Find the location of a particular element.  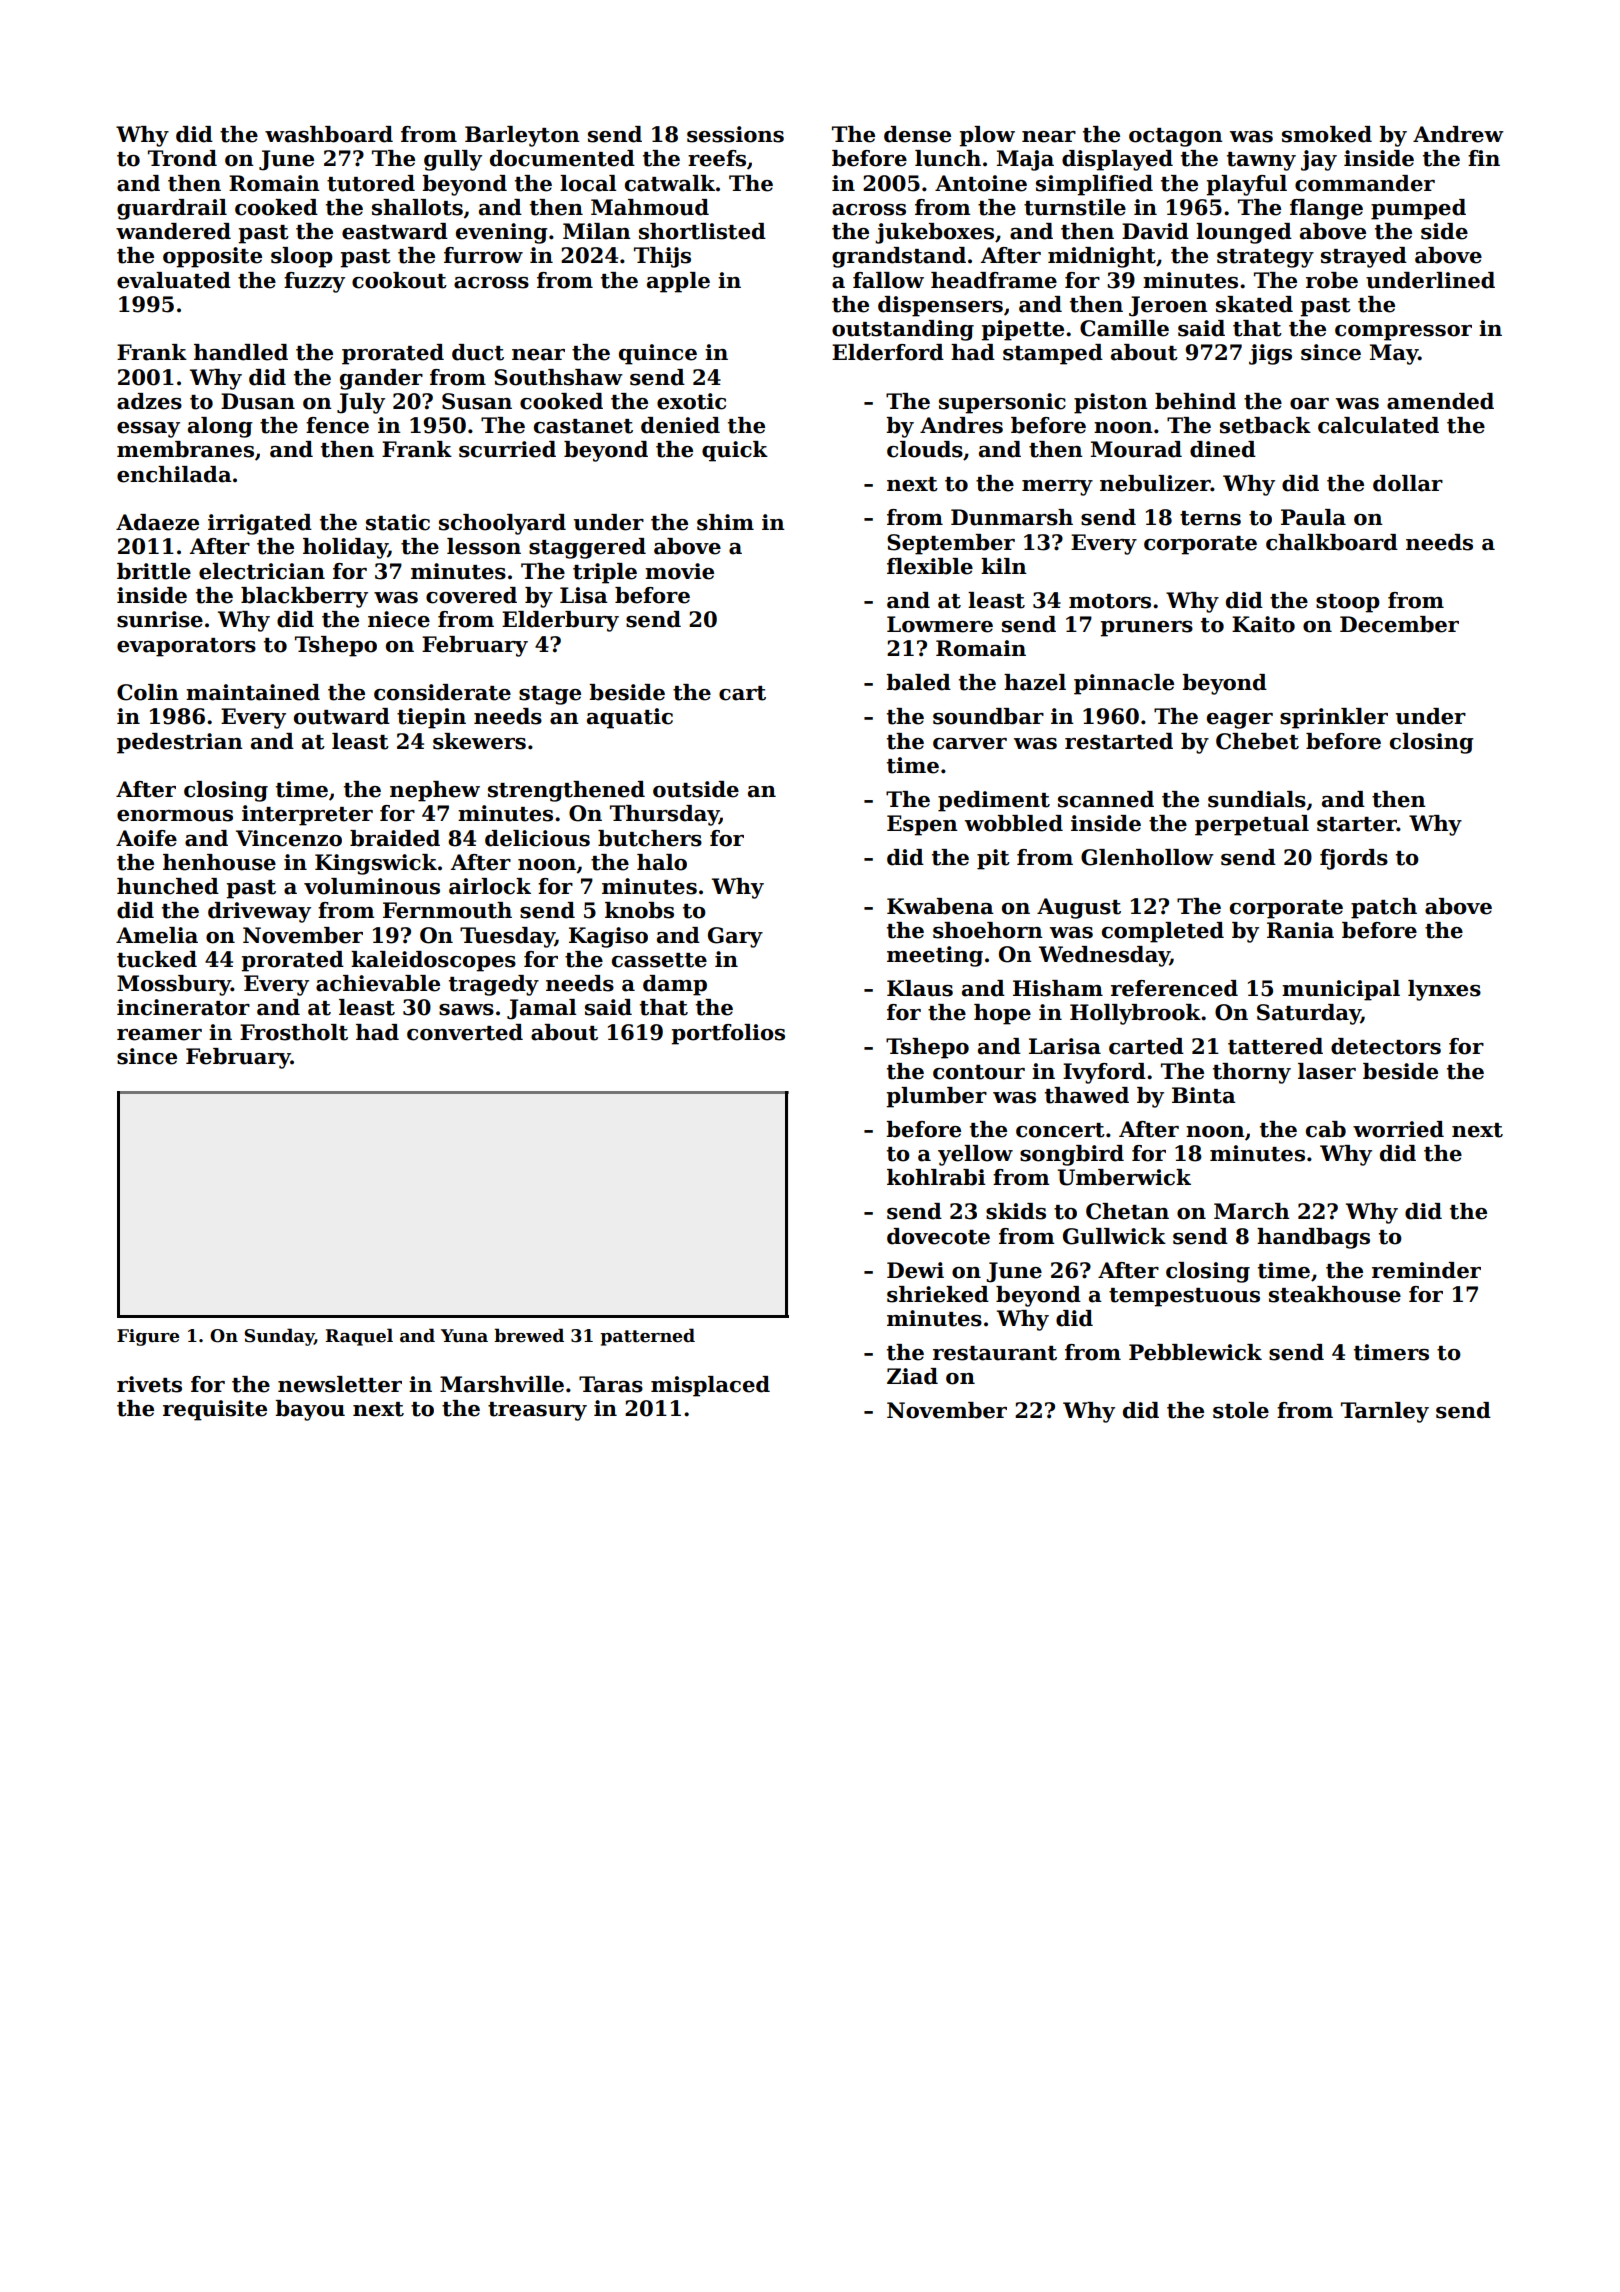

baled is located at coordinates (918, 682).
